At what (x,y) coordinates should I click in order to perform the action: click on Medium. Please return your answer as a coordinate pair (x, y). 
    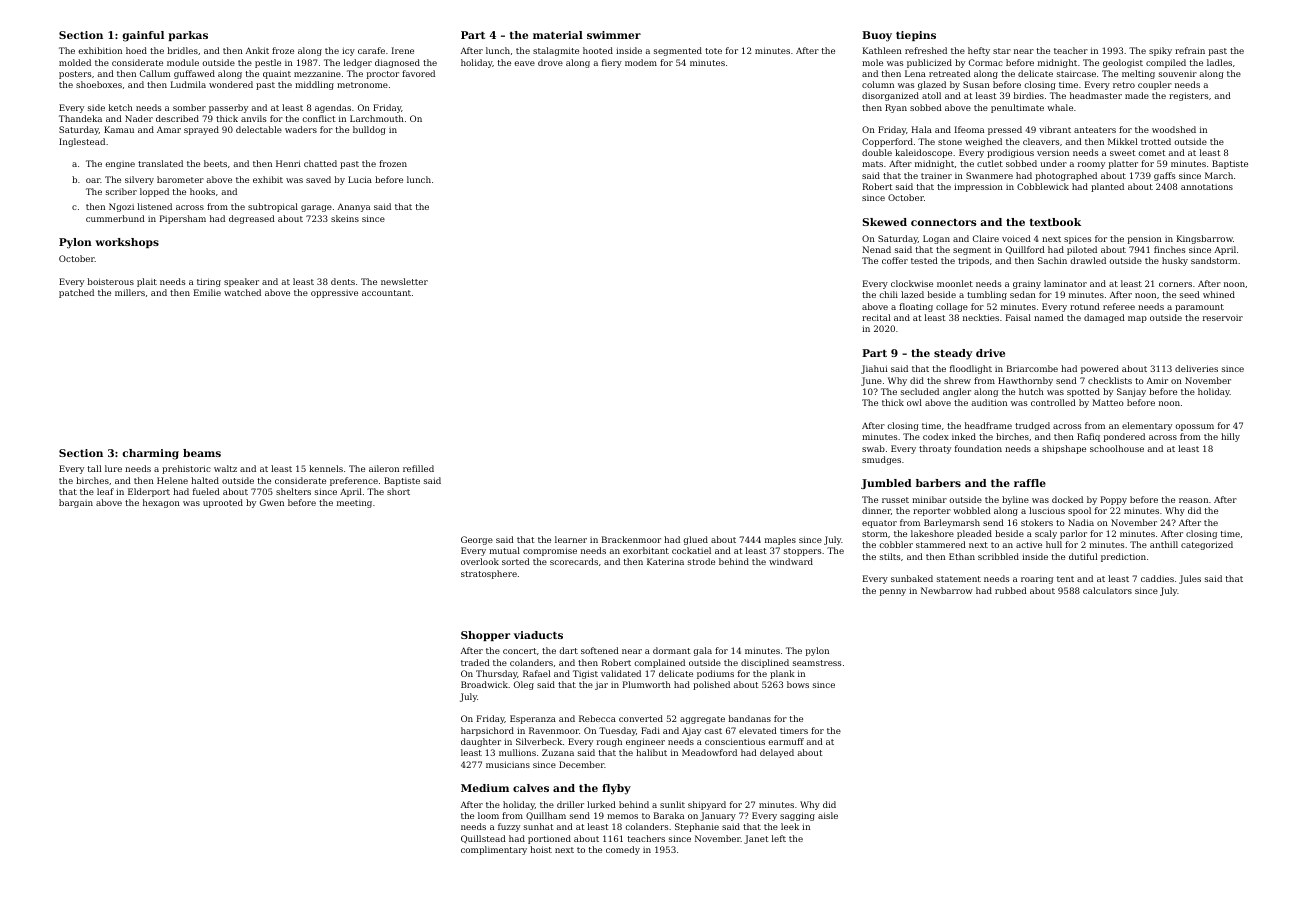
    Looking at the image, I should click on (485, 788).
